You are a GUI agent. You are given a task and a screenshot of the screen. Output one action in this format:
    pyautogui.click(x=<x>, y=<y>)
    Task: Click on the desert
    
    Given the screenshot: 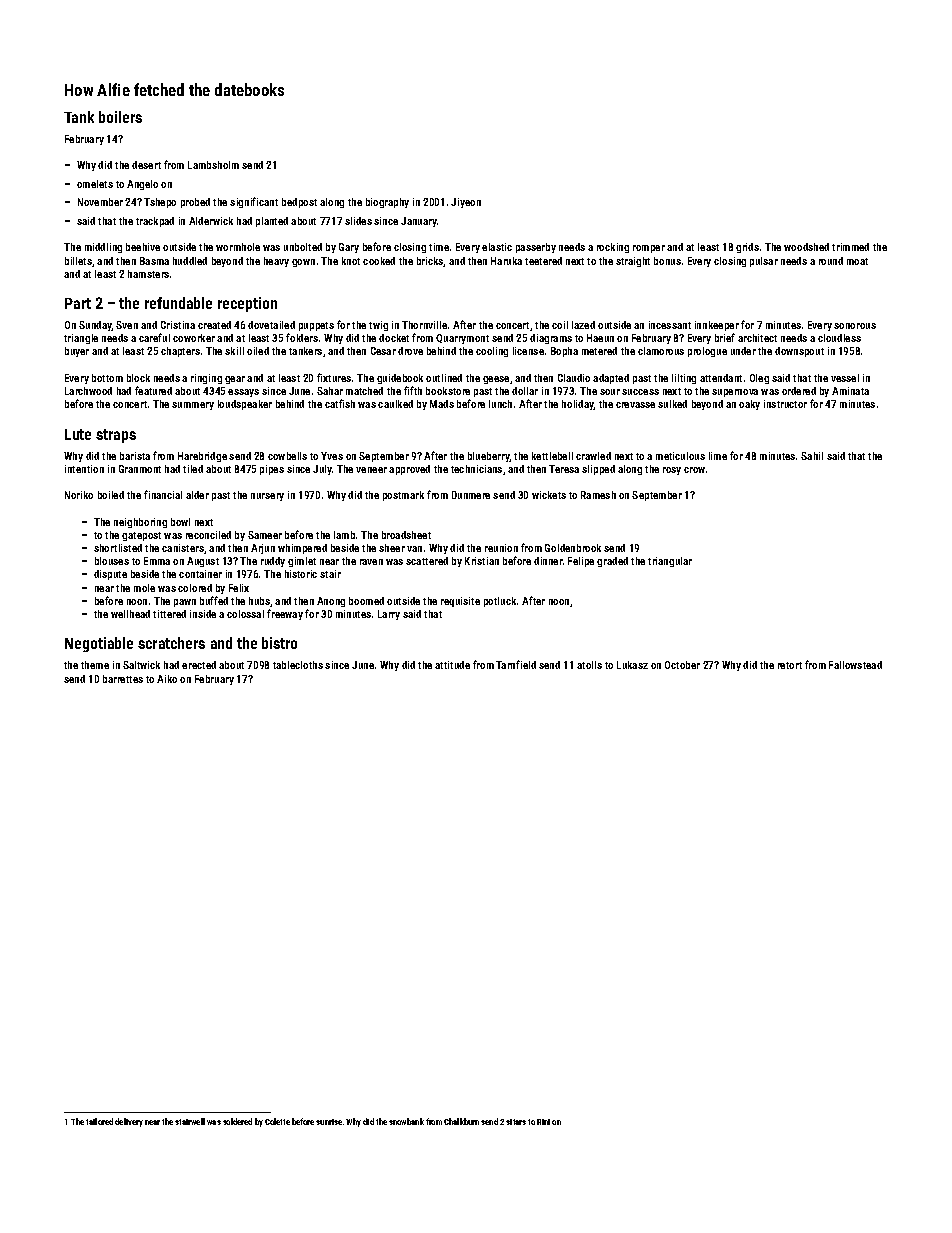 What is the action you would take?
    pyautogui.click(x=146, y=165)
